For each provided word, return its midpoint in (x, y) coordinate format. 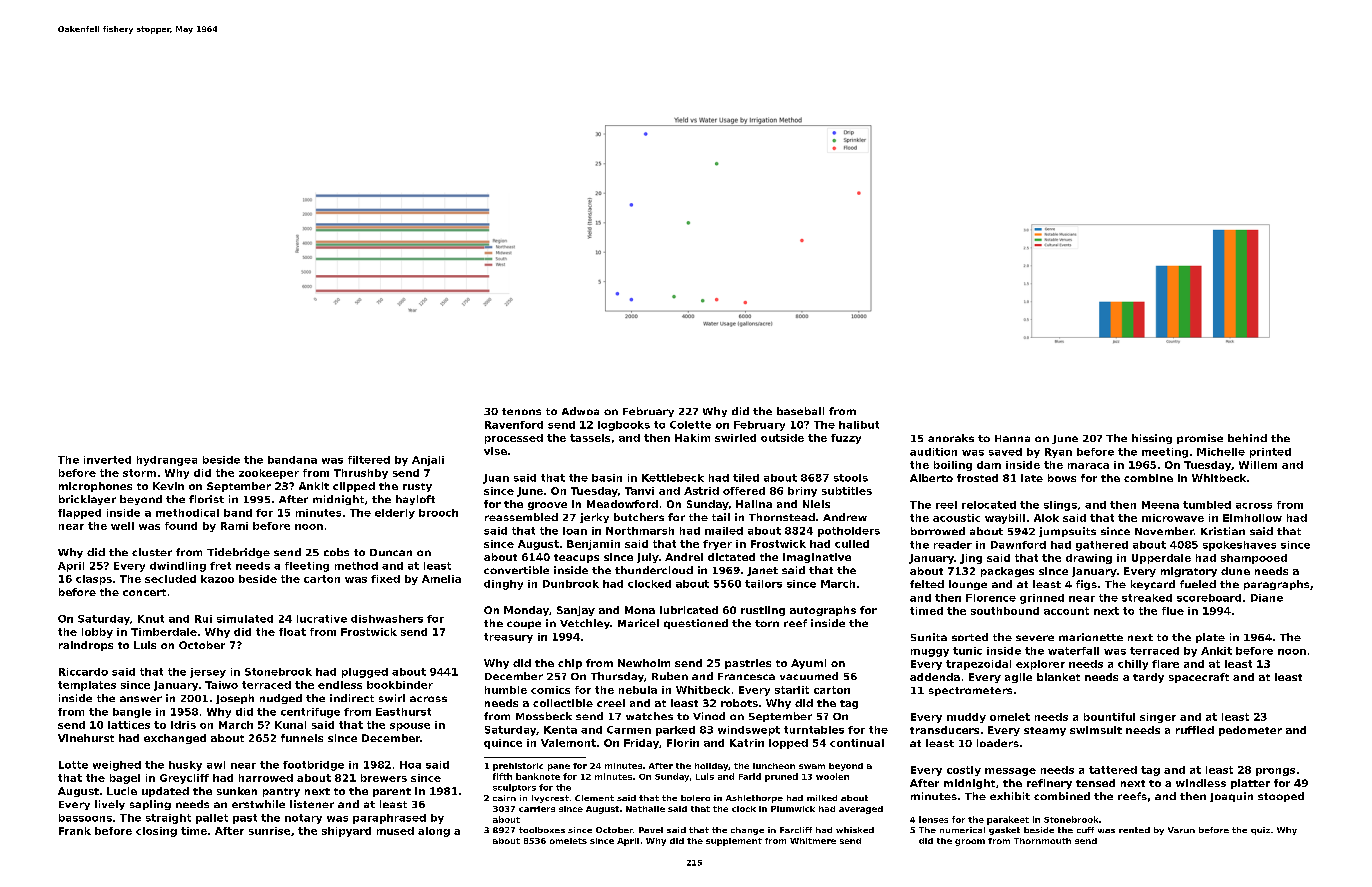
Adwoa (580, 411)
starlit (792, 690)
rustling (763, 611)
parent (392, 792)
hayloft (415, 500)
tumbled (1207, 505)
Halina (754, 504)
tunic (967, 651)
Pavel (651, 830)
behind (1247, 438)
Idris (183, 725)
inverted (107, 460)
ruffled (1195, 730)
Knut (151, 619)
